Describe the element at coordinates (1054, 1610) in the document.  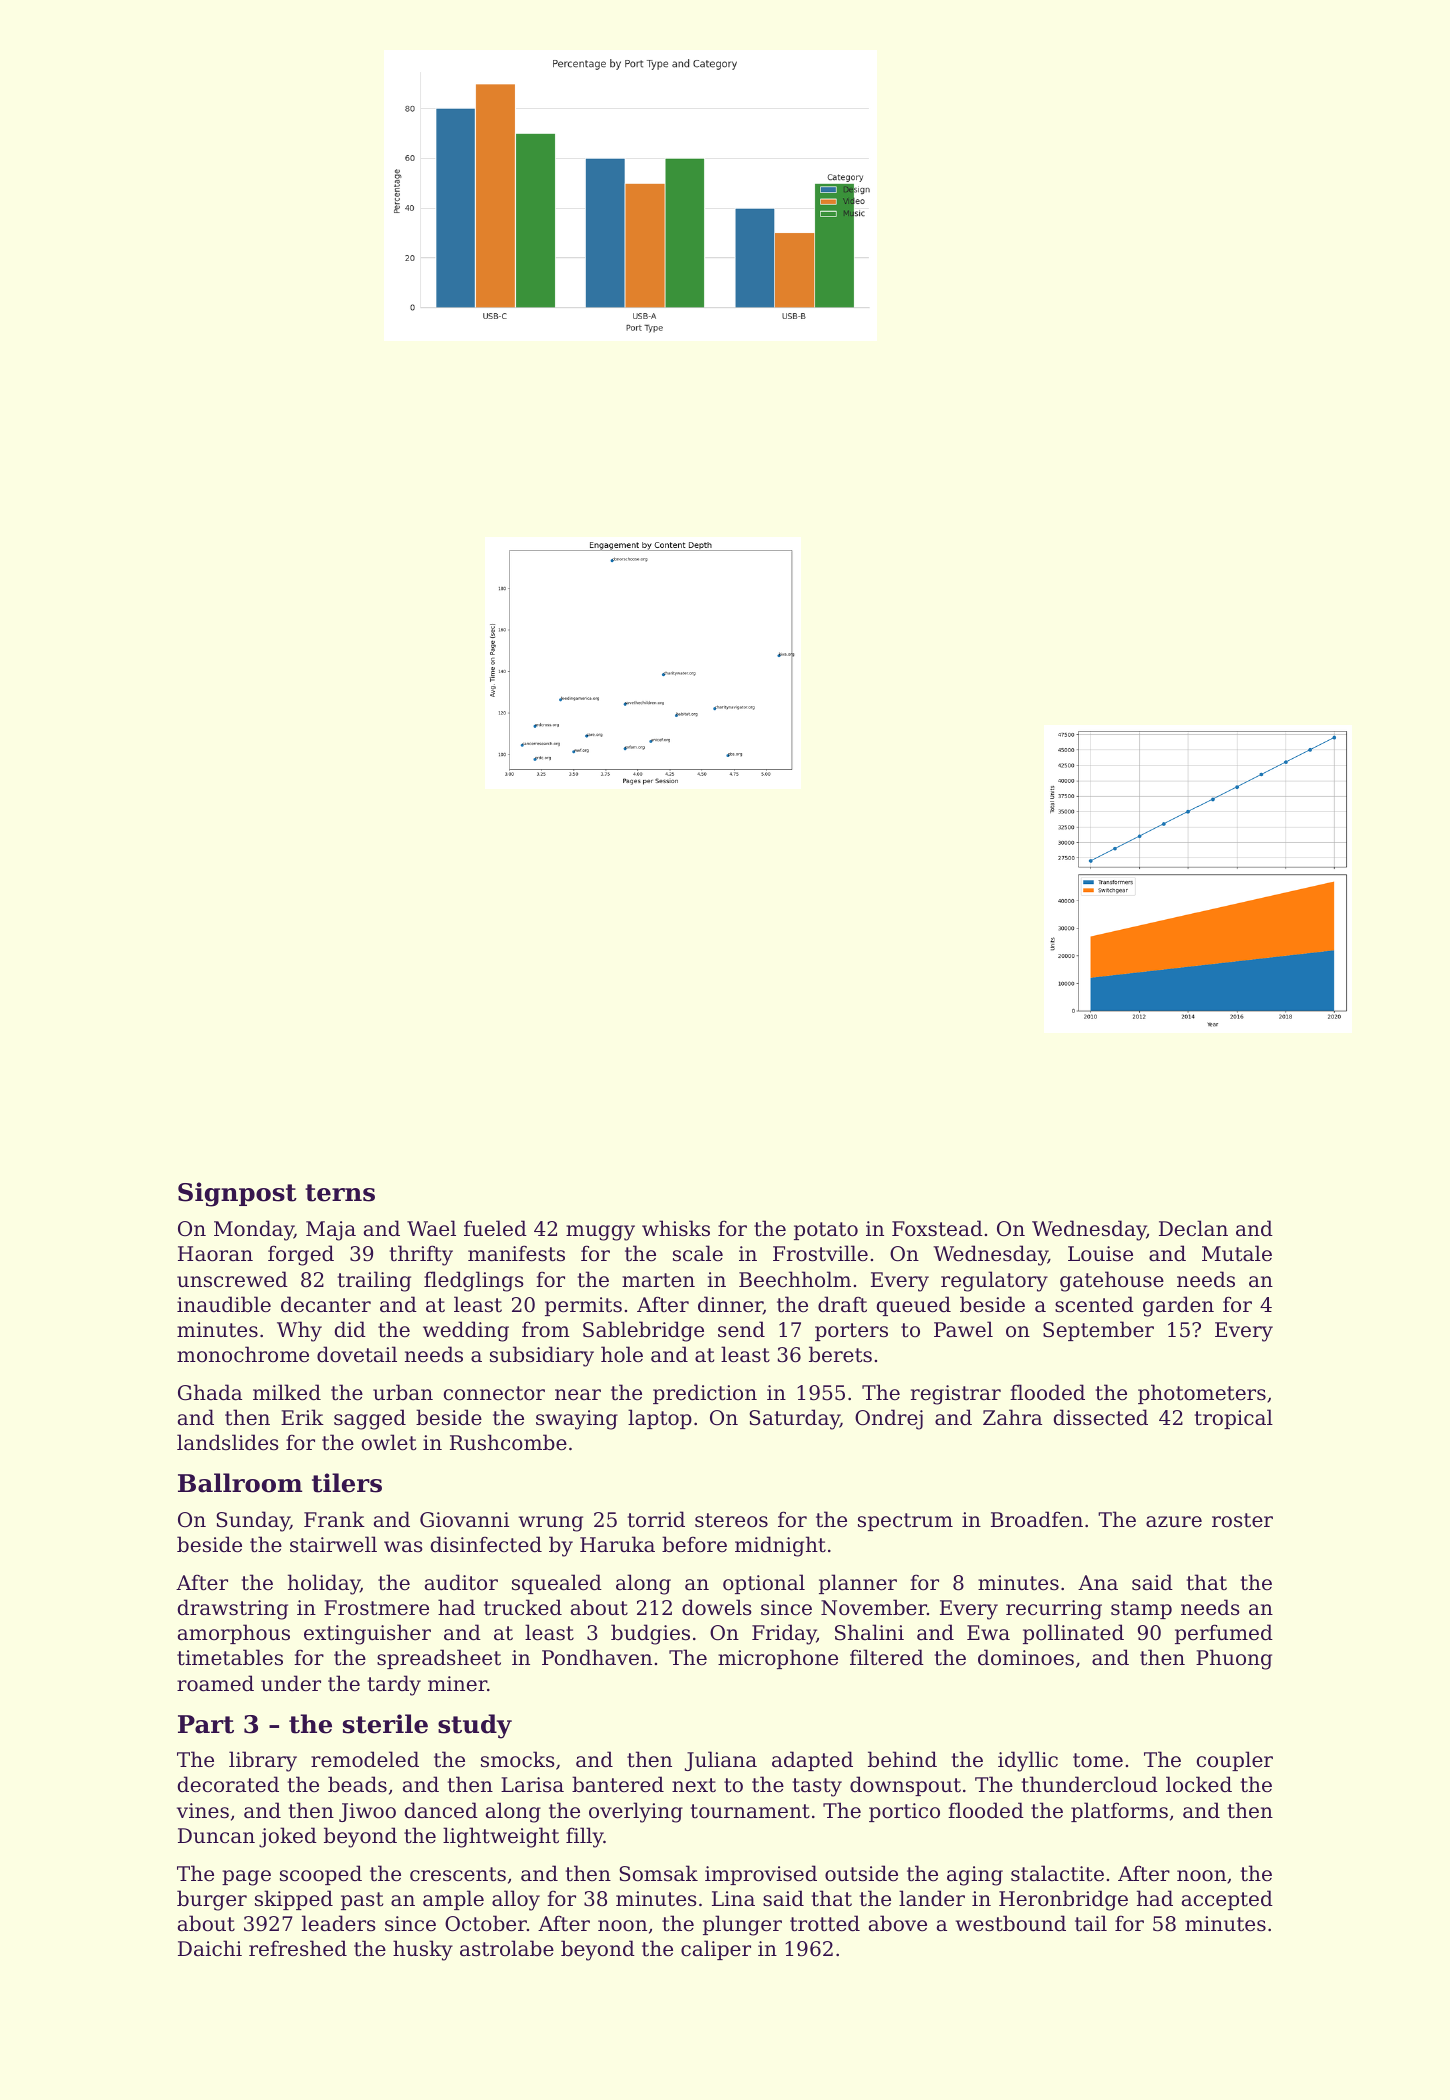
I see `recurring` at that location.
